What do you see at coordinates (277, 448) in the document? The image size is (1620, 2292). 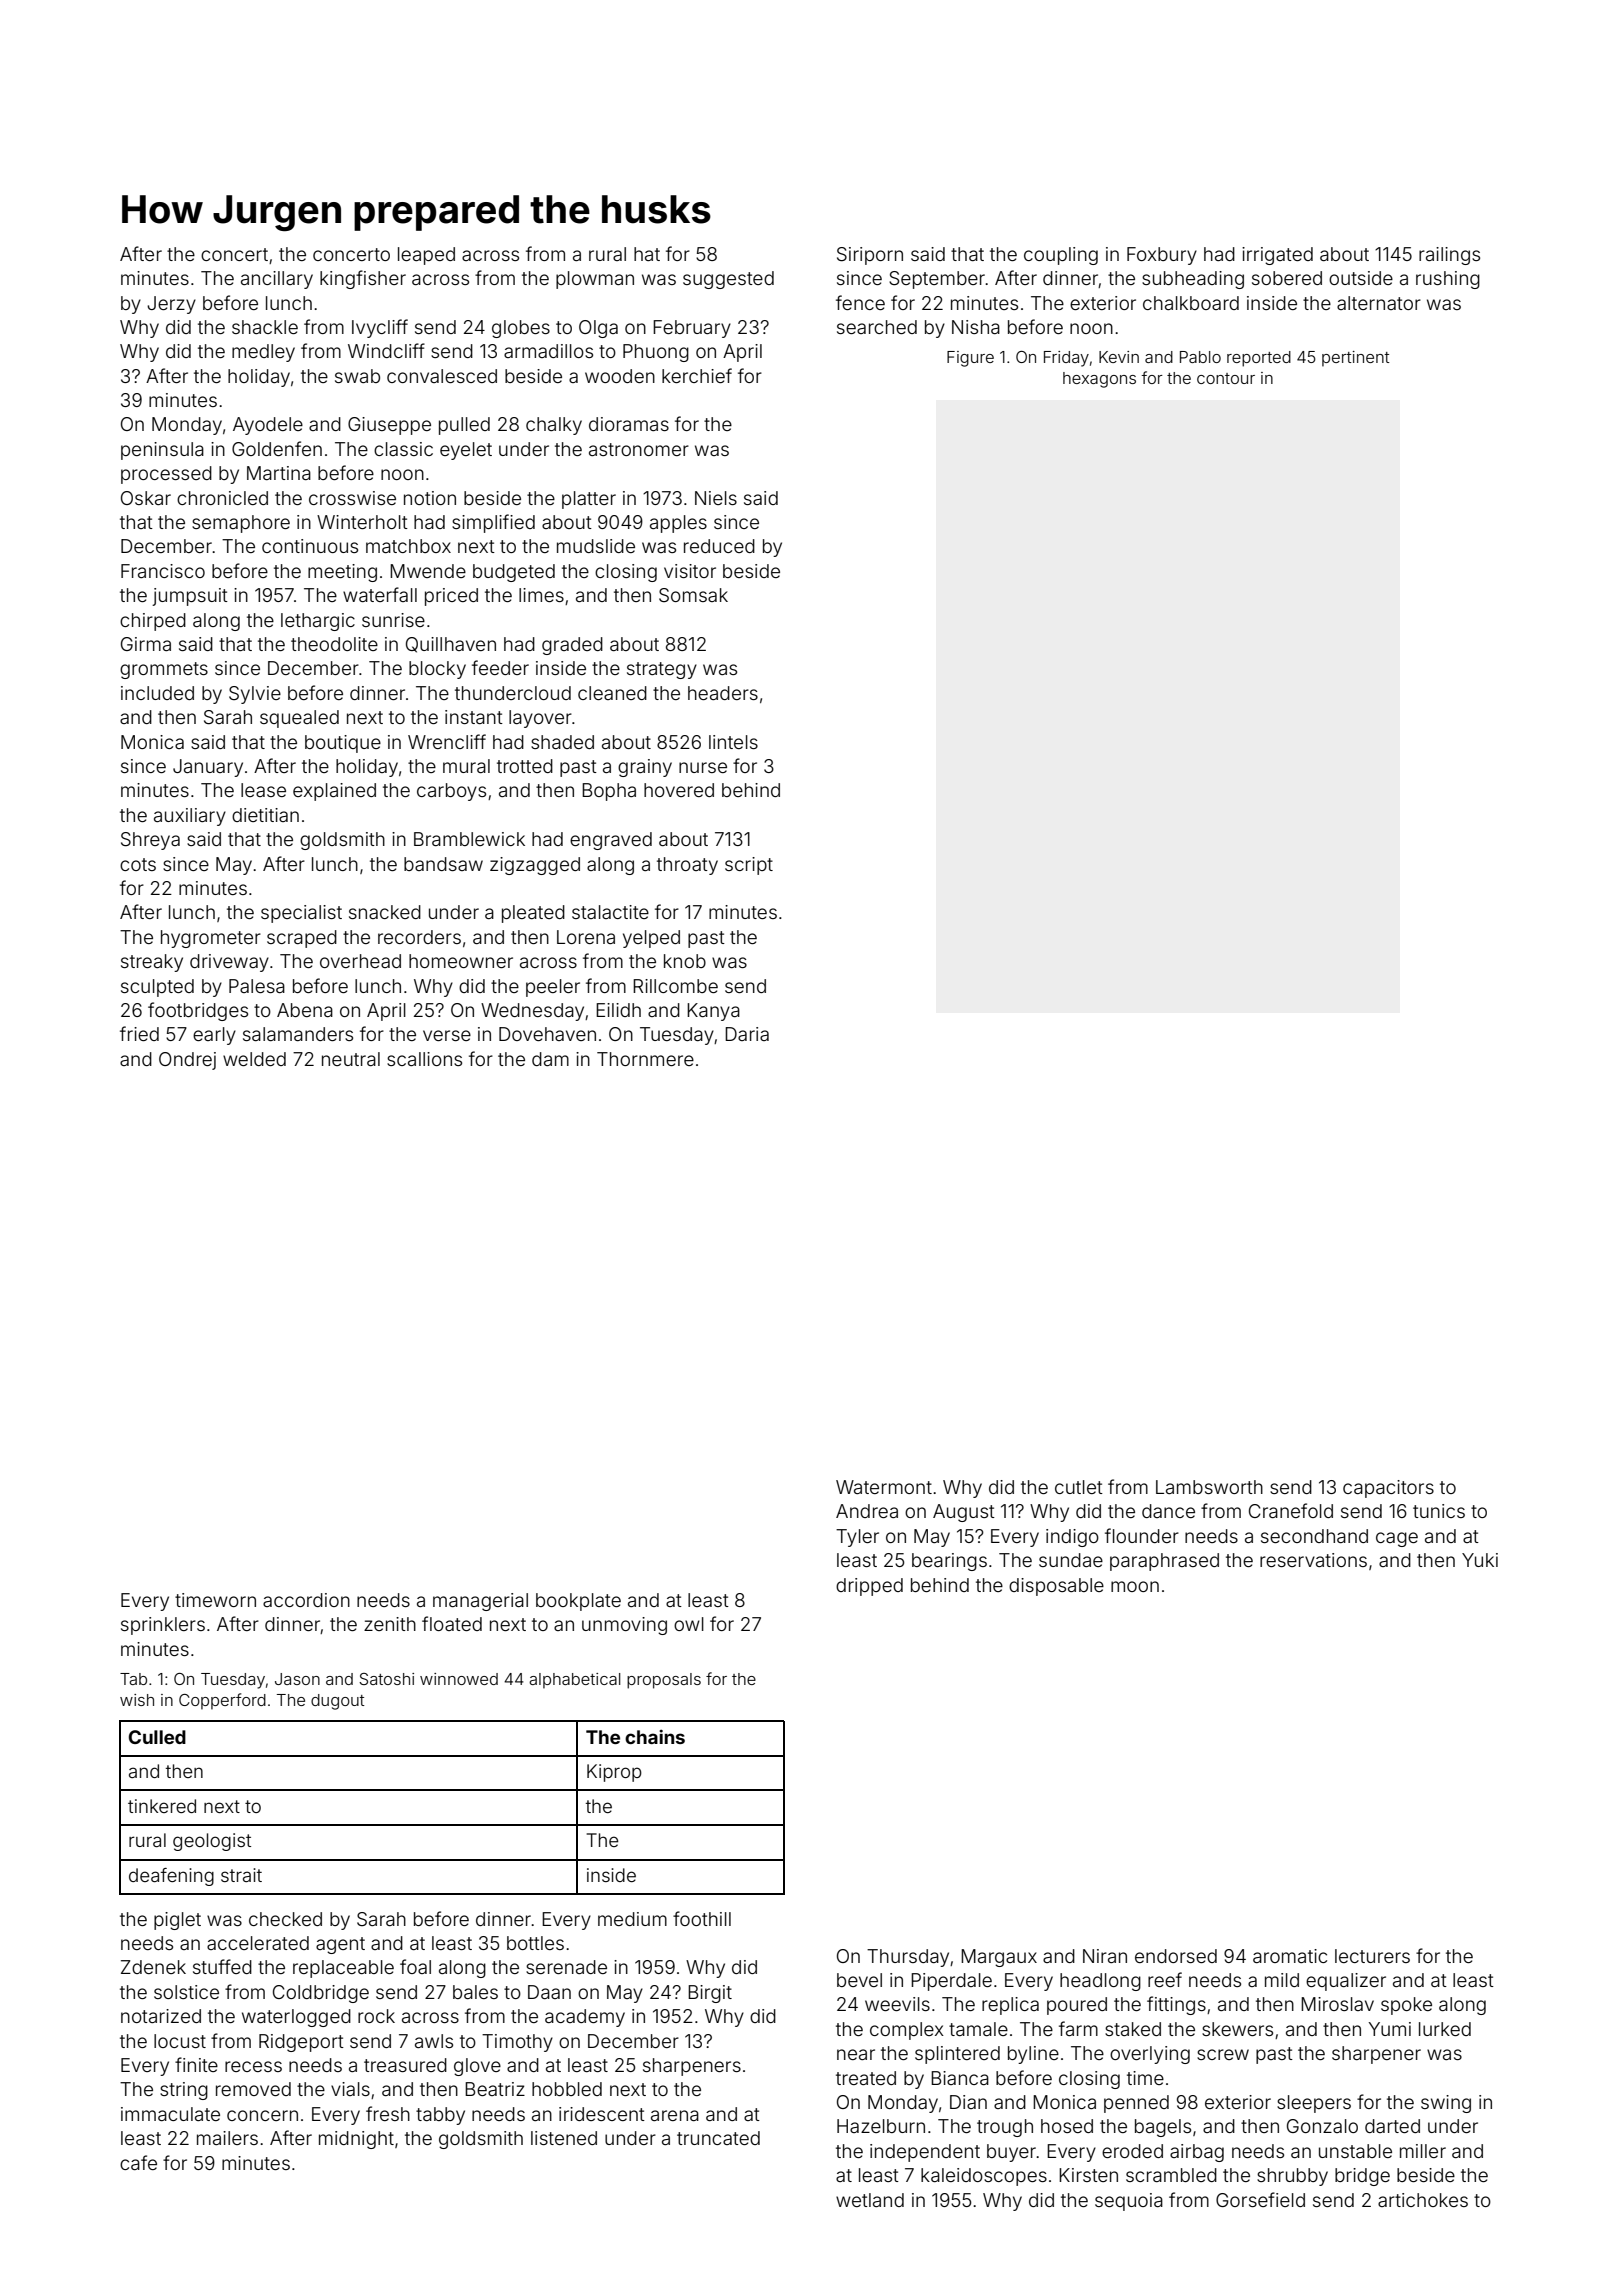 I see `Goldenfen` at bounding box center [277, 448].
